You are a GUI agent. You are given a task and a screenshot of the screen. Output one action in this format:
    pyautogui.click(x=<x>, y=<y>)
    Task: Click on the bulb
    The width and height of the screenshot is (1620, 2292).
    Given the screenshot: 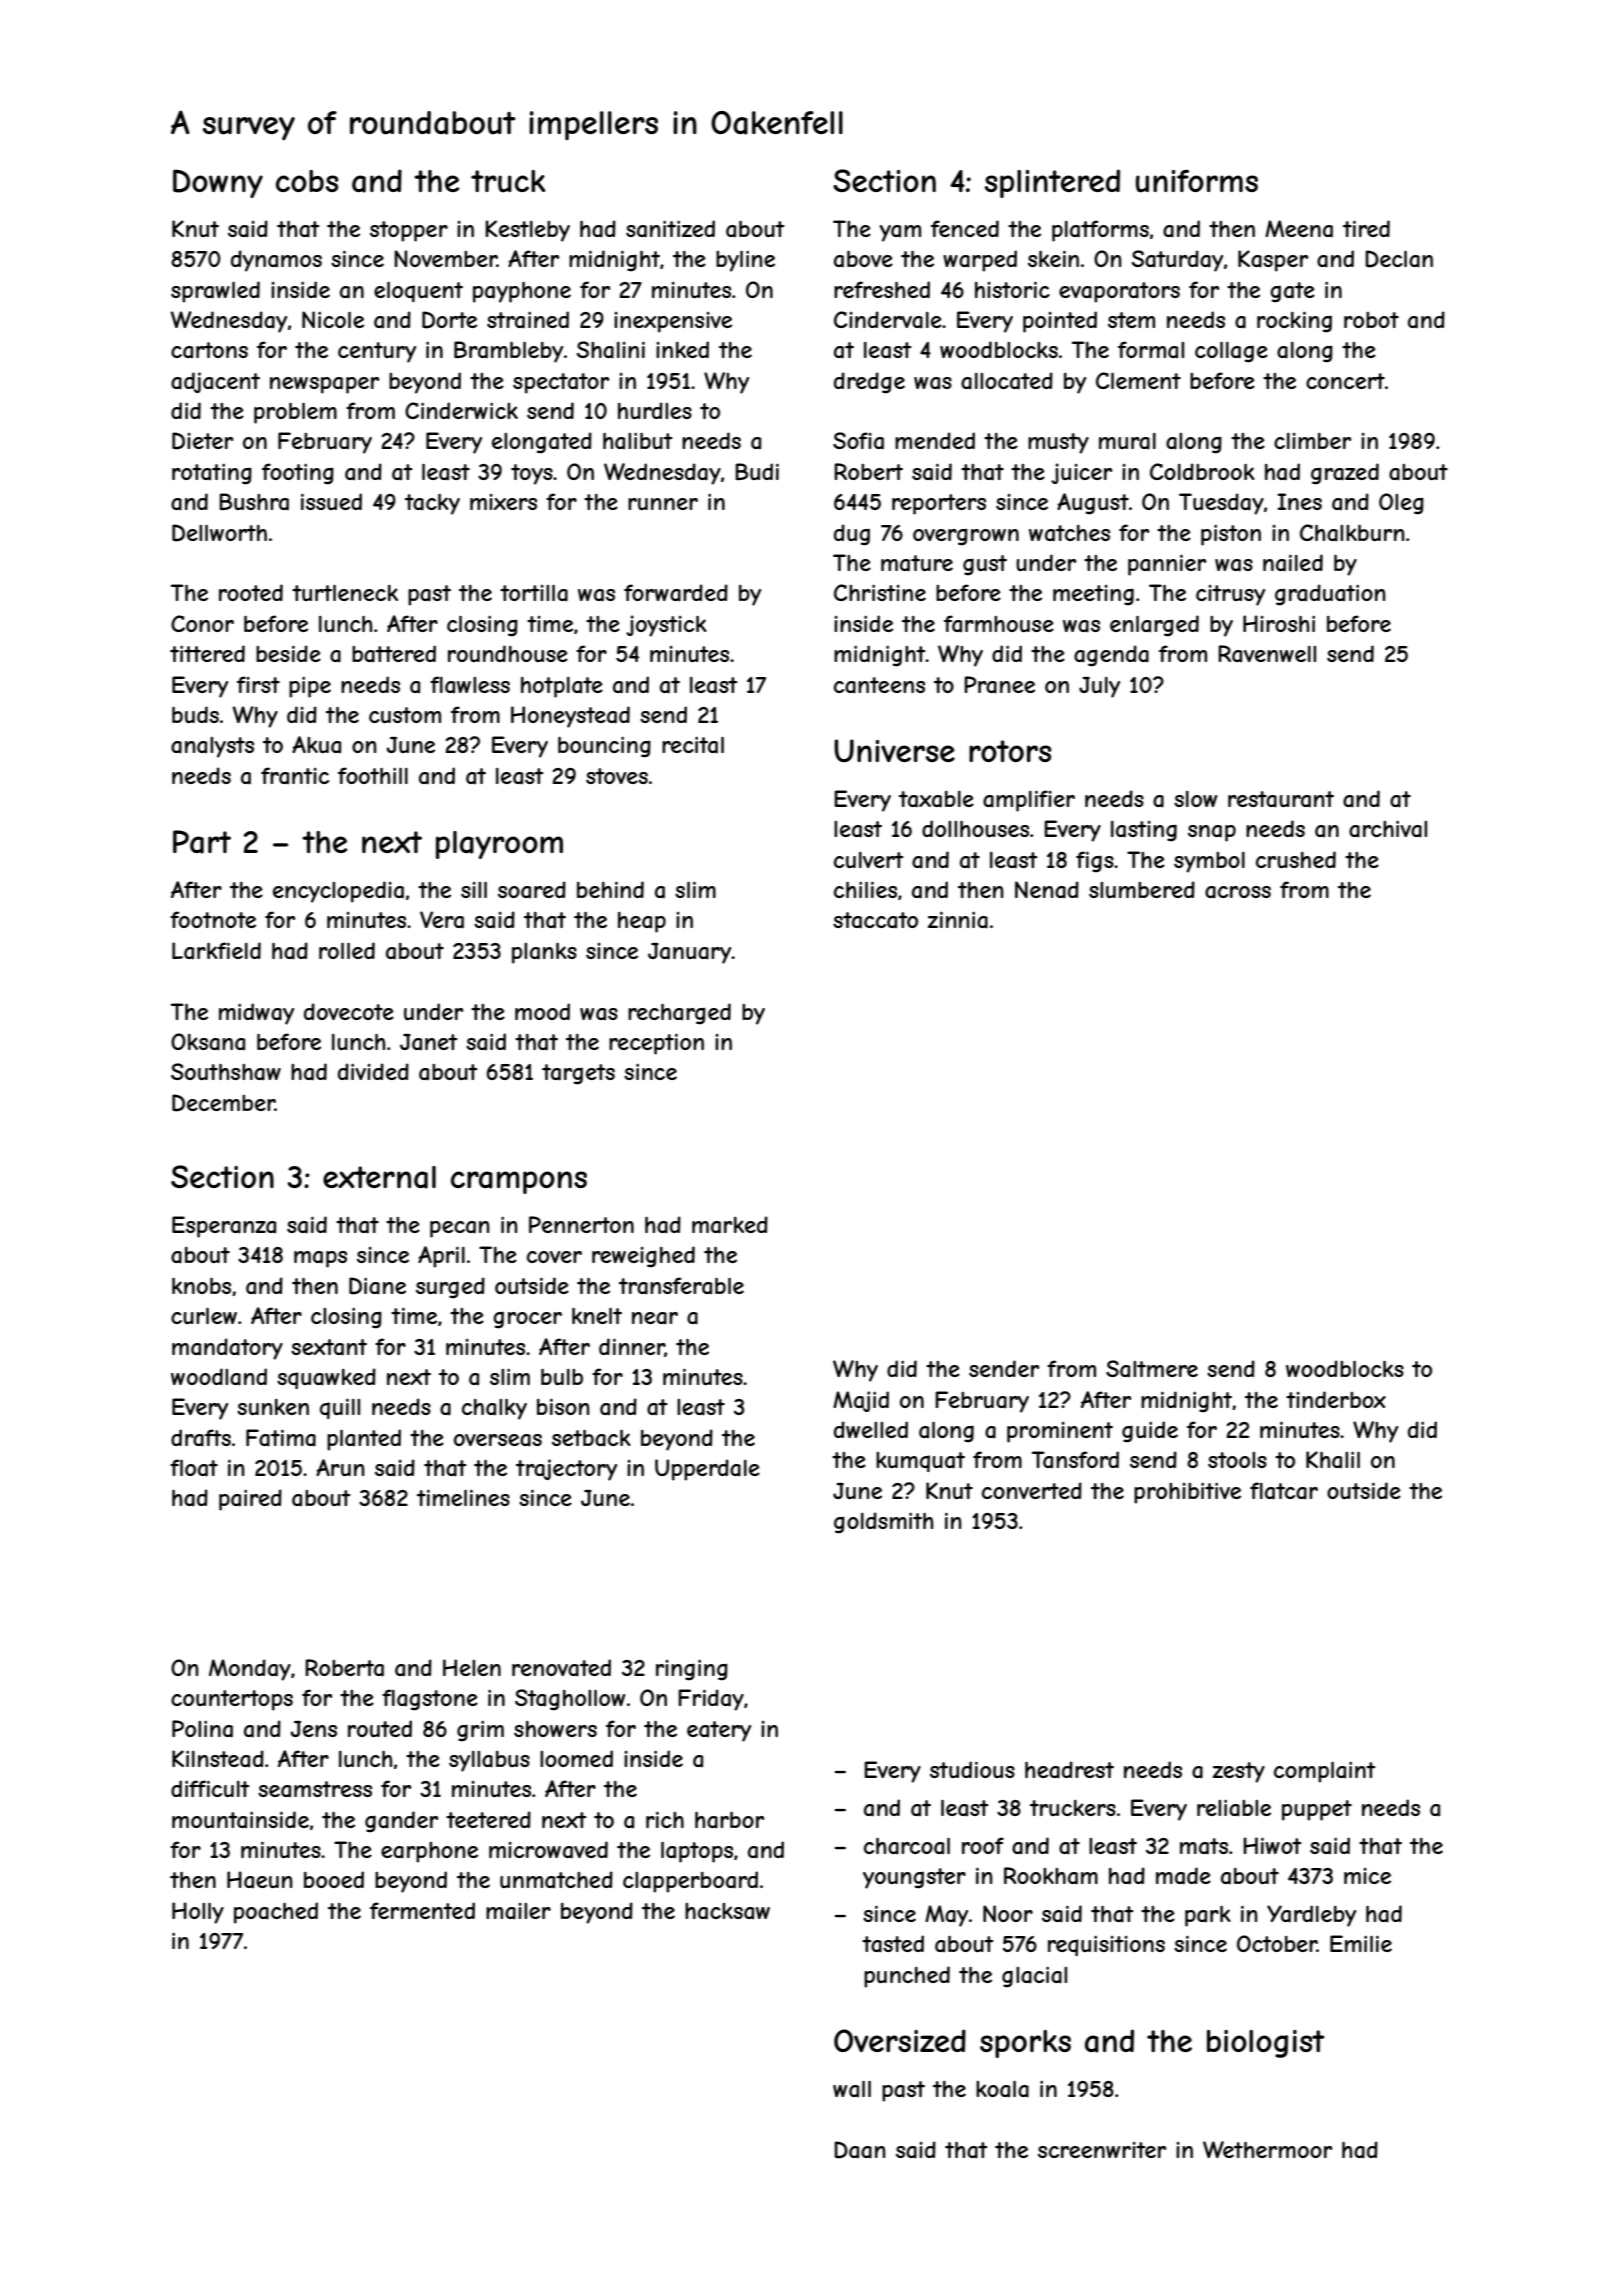 What is the action you would take?
    pyautogui.click(x=562, y=1376)
